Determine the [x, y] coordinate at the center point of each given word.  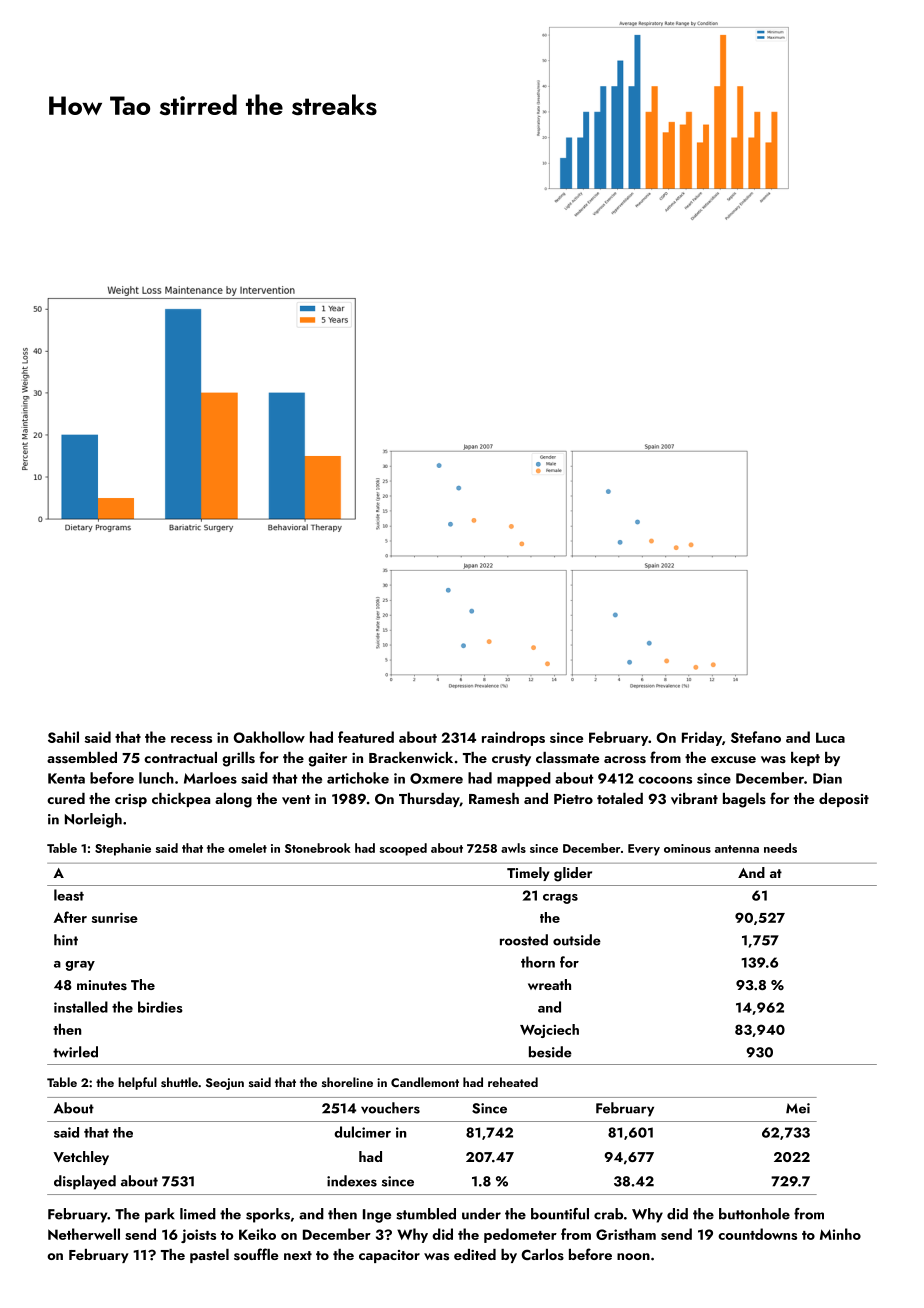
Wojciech [549, 1031]
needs [780, 848]
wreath [549, 984]
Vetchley [81, 1158]
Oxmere [436, 778]
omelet [247, 848]
